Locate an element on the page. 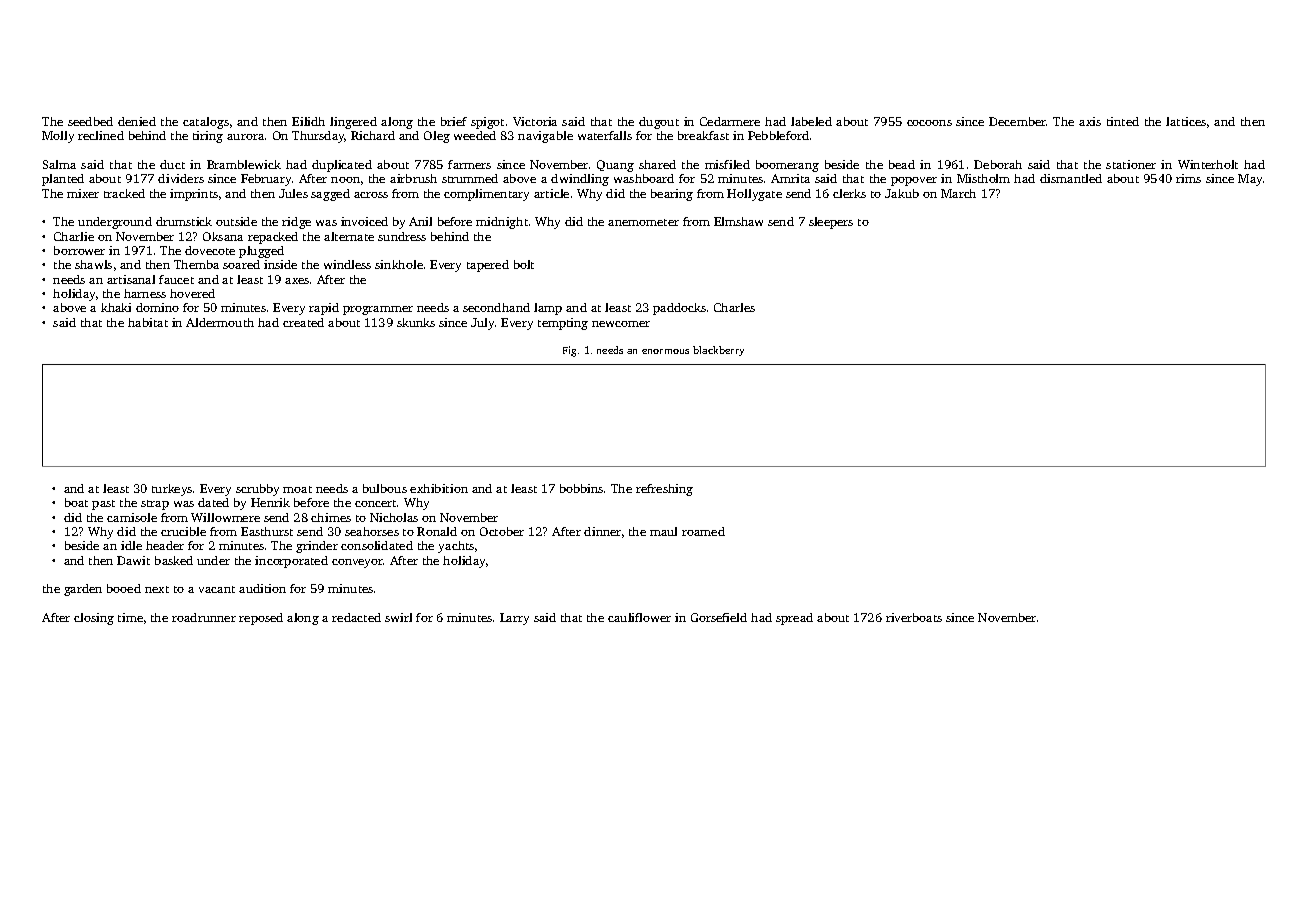 The height and width of the page is (924, 1308). blackberry is located at coordinates (718, 351).
